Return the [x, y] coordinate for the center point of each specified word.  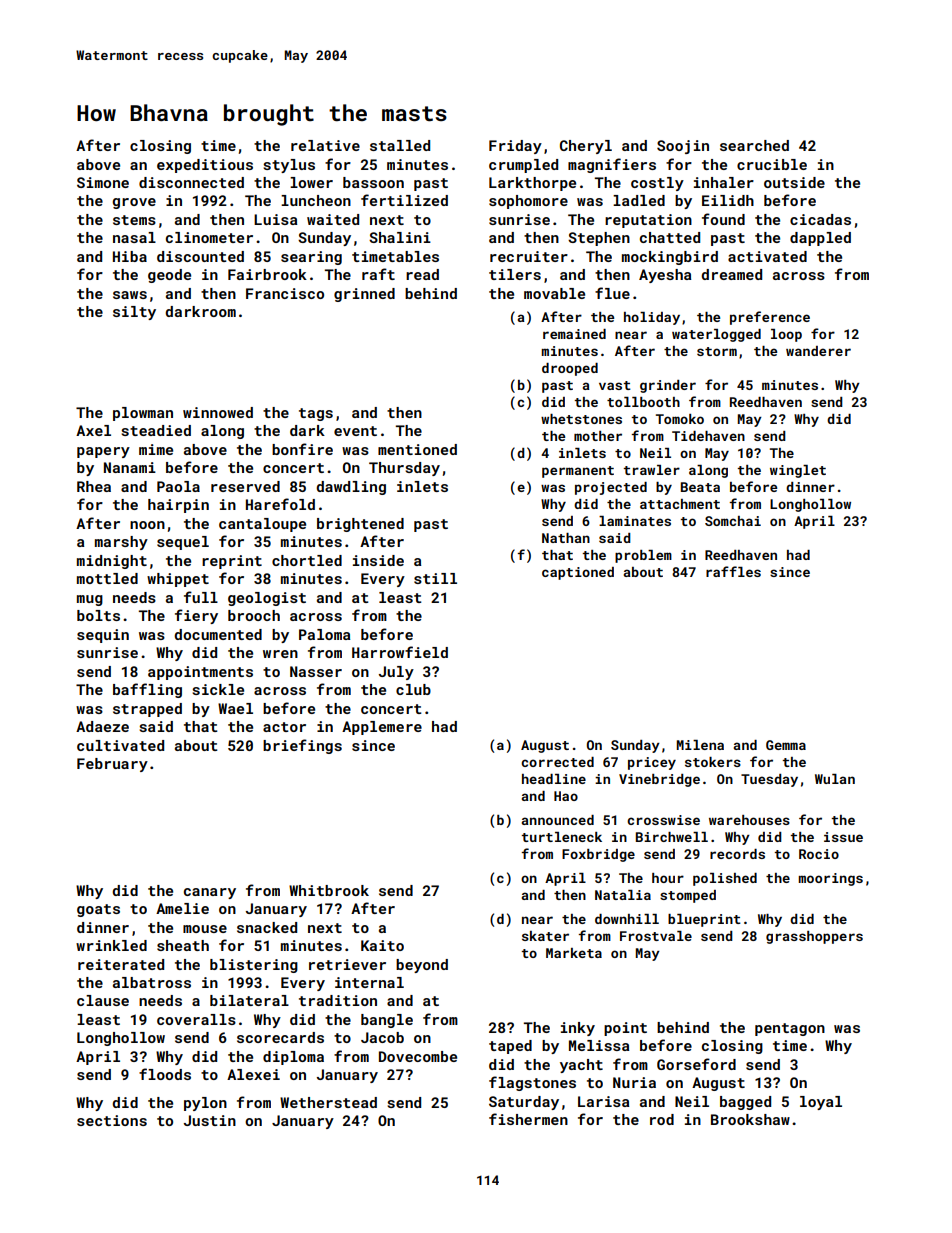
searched [754, 145]
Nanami [130, 467]
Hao [566, 796]
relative [325, 145]
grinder [668, 386]
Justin [210, 1120]
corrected [557, 762]
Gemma [786, 745]
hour [668, 878]
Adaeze [102, 726]
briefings [302, 746]
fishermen [528, 1119]
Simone [103, 182]
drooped [570, 369]
